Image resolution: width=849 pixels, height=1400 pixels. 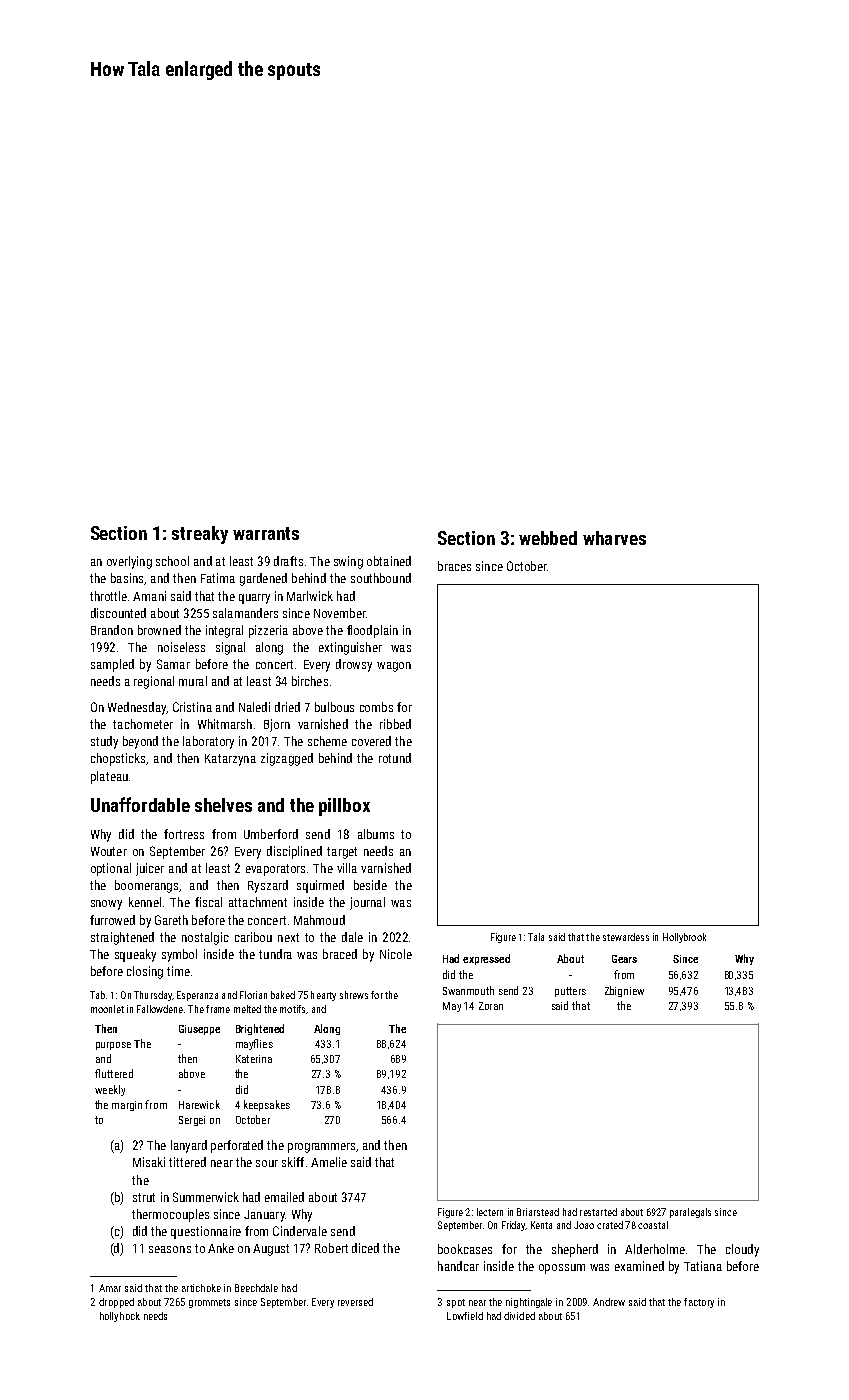 I want to click on grommets, so click(x=209, y=1303).
